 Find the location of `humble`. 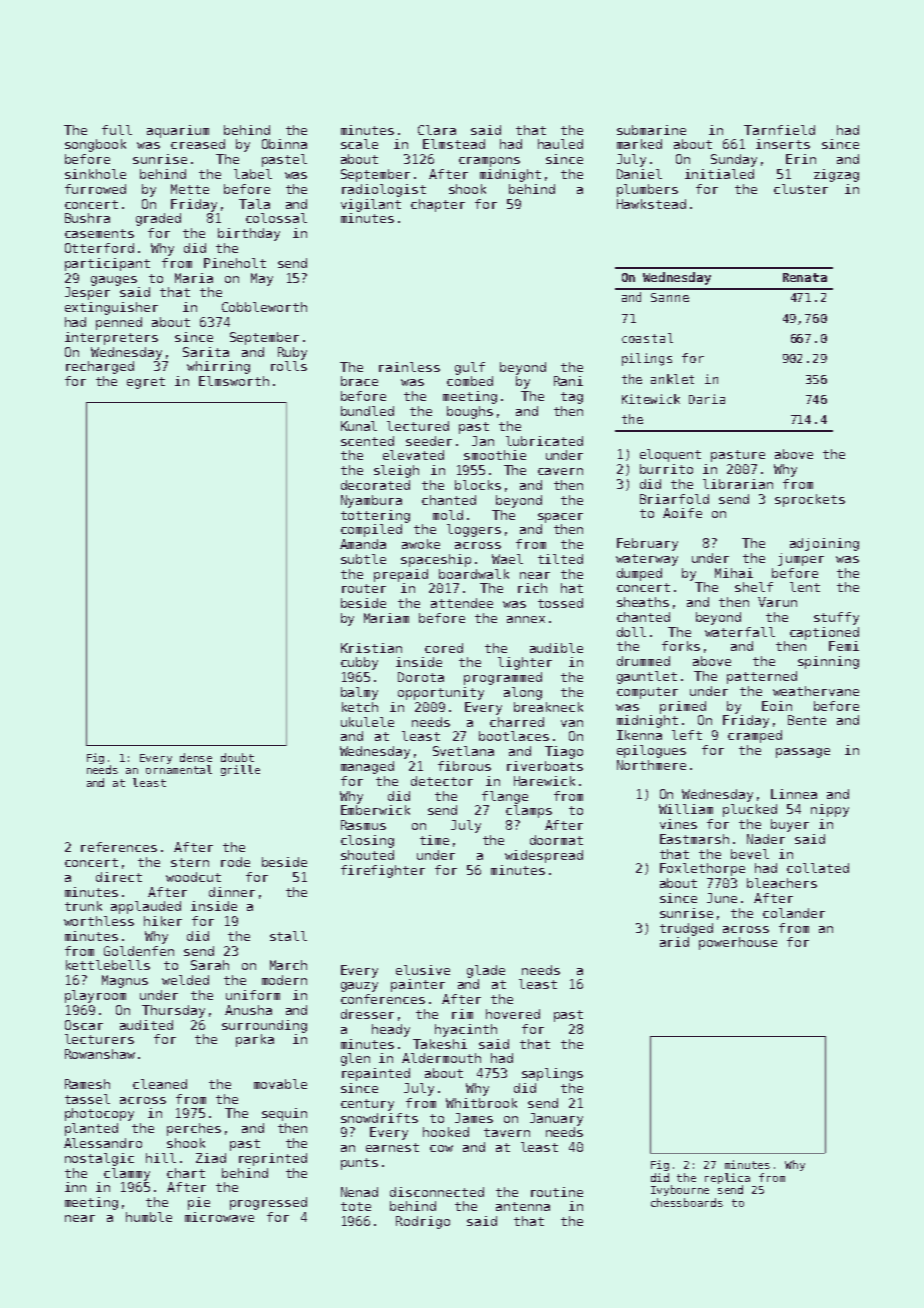

humble is located at coordinates (149, 1217).
